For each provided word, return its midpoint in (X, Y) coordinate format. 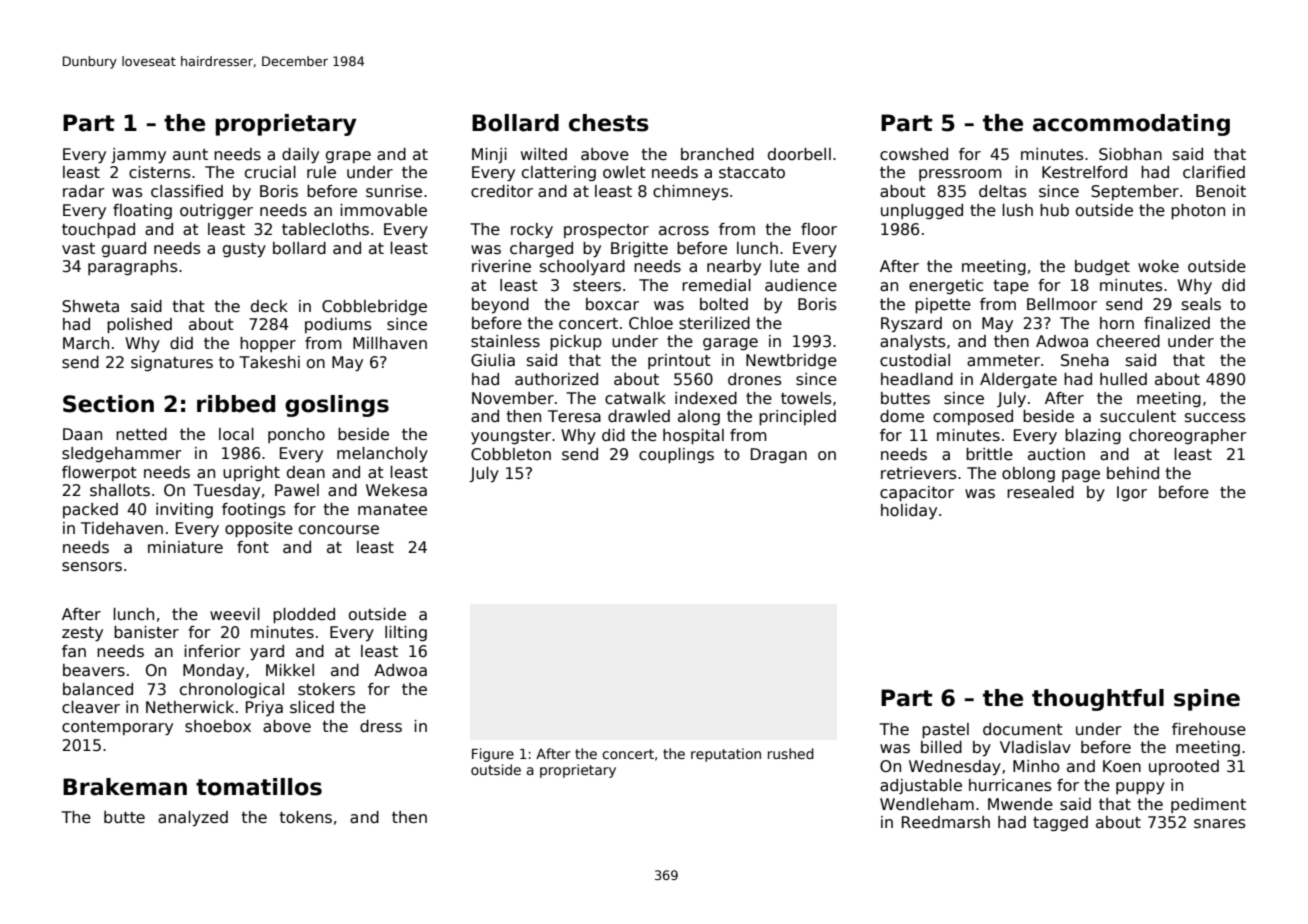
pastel (945, 730)
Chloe (651, 323)
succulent (1138, 416)
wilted (544, 154)
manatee (392, 510)
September (1135, 192)
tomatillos (259, 787)
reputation (726, 755)
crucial (270, 172)
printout (679, 361)
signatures (172, 363)
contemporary (117, 728)
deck (269, 306)
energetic (946, 286)
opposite (259, 529)
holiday (909, 512)
